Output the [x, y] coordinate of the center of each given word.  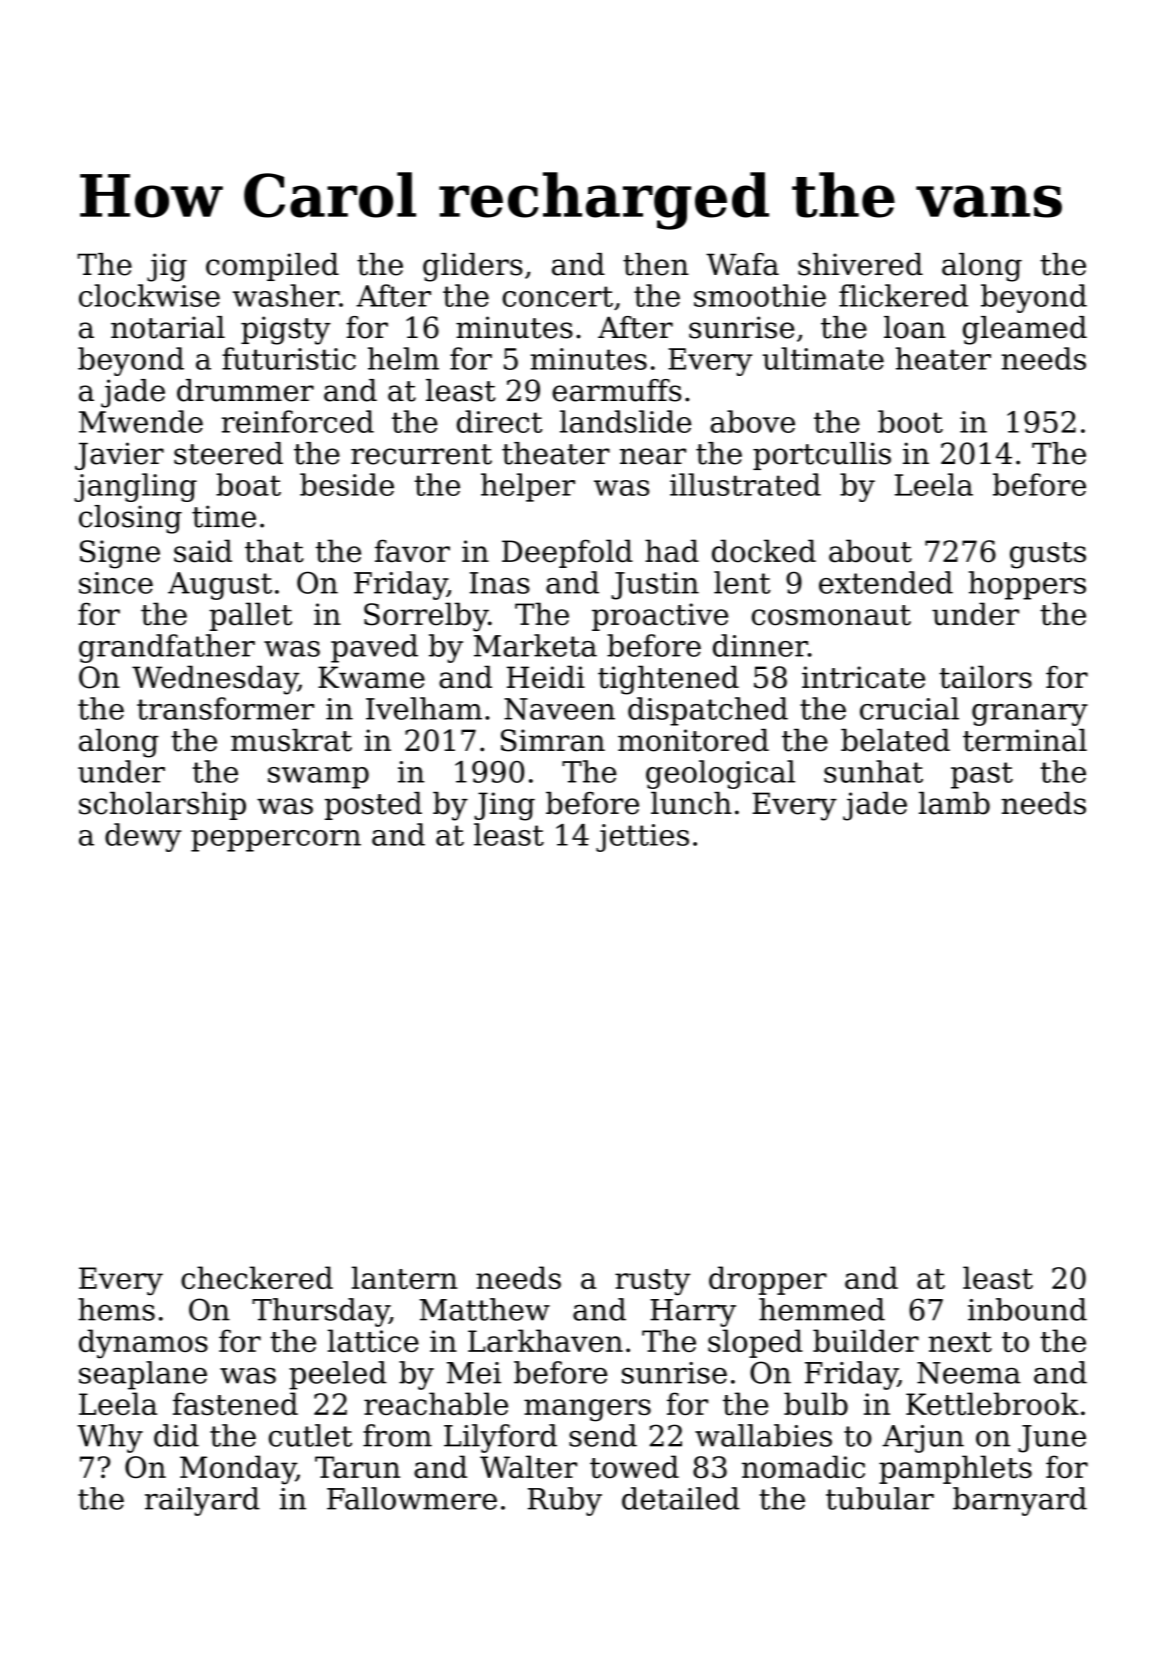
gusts [1048, 555]
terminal [1025, 740]
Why [110, 1438]
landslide [625, 421]
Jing [504, 806]
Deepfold [567, 553]
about [870, 551]
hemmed [822, 1309]
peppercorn [276, 841]
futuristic [289, 358]
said [203, 551]
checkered [257, 1277]
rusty [653, 1282]
